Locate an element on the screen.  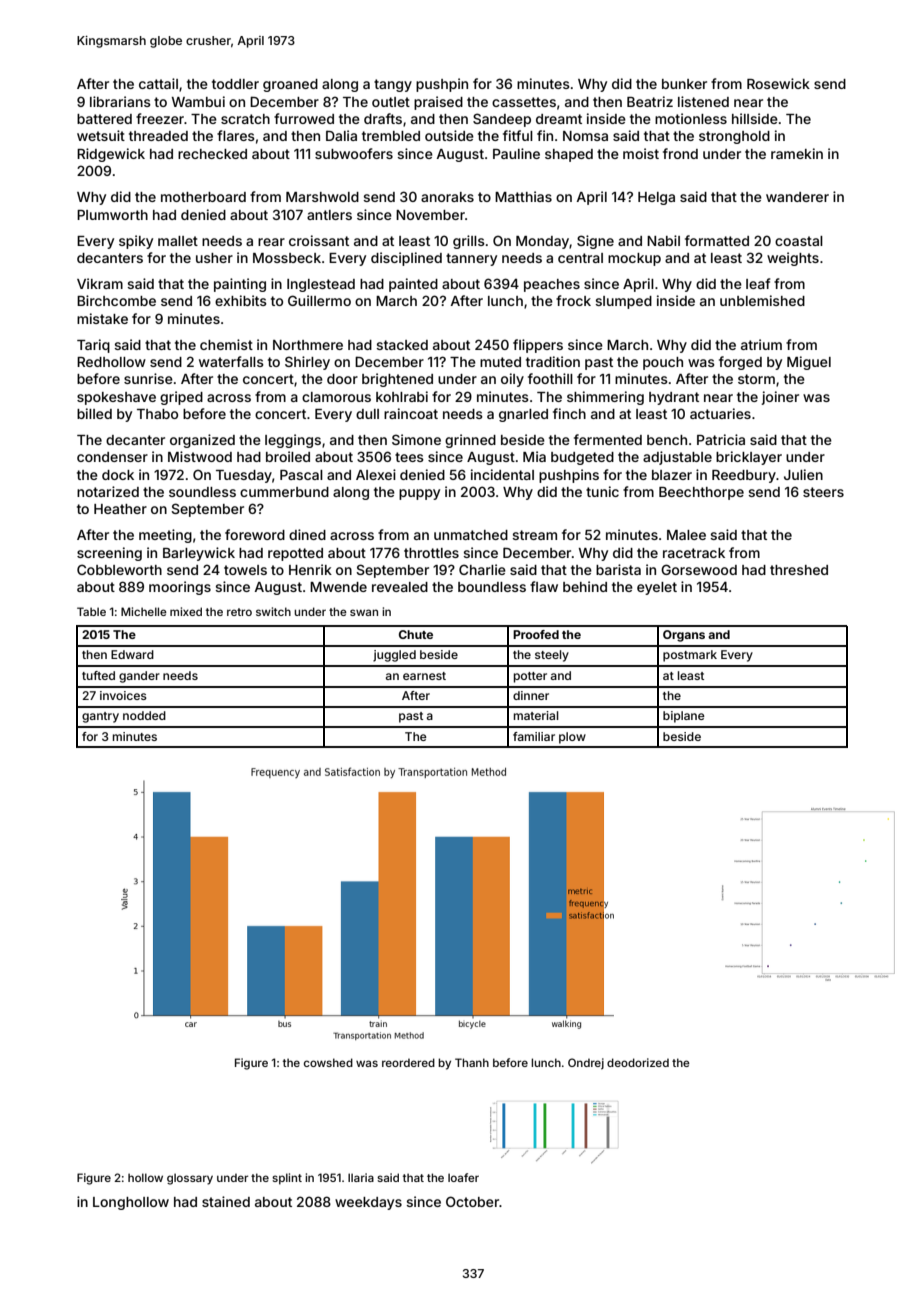
Thanh is located at coordinates (472, 1062).
